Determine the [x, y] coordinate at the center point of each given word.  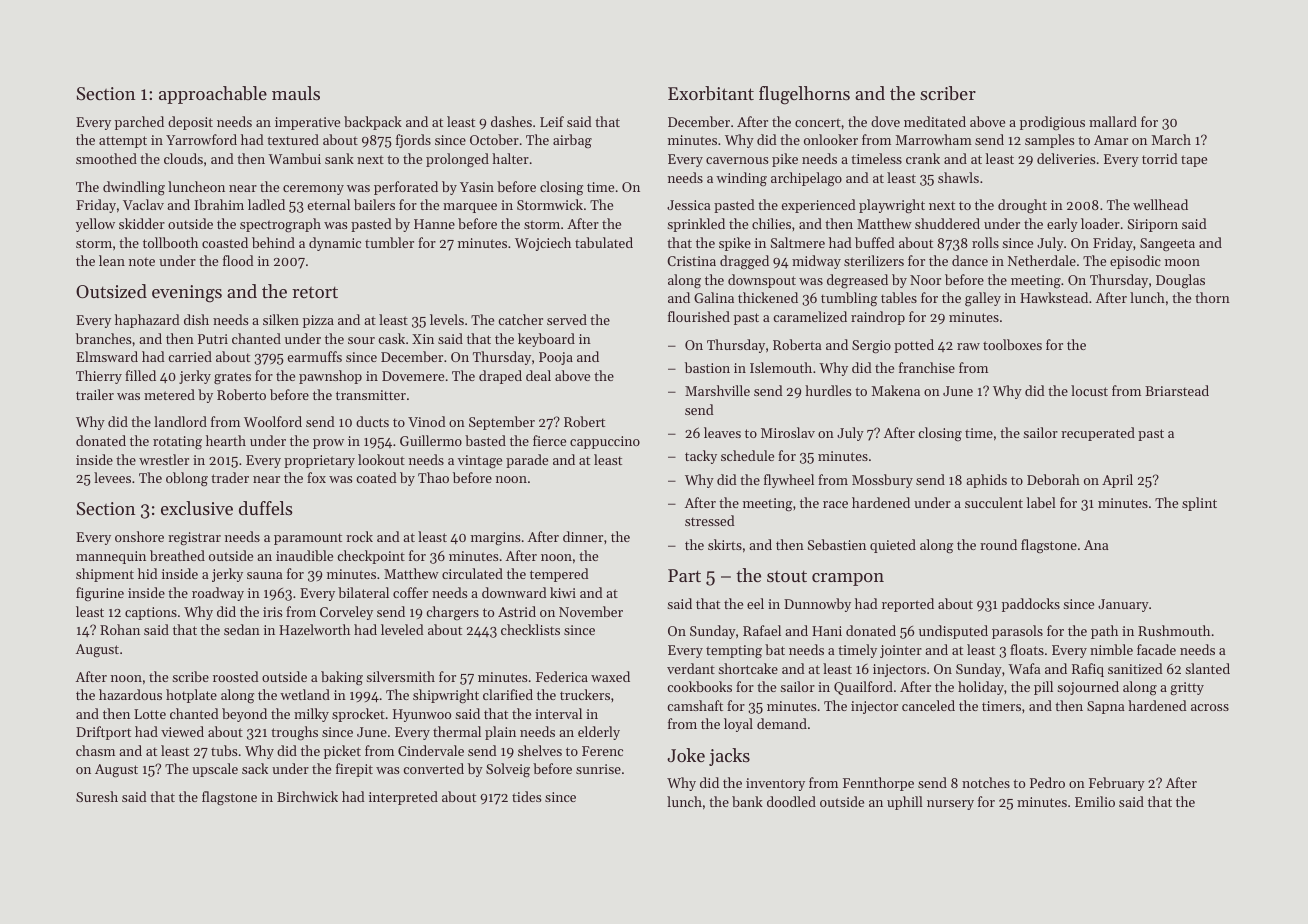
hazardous [130, 694]
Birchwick [307, 796]
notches [986, 782]
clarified [508, 694]
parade [527, 461]
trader [230, 477]
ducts [372, 421]
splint [1199, 504]
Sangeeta [1167, 245]
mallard [1113, 121]
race [835, 504]
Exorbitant [711, 93]
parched [139, 123]
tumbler [389, 242]
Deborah [1053, 479]
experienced [818, 206]
